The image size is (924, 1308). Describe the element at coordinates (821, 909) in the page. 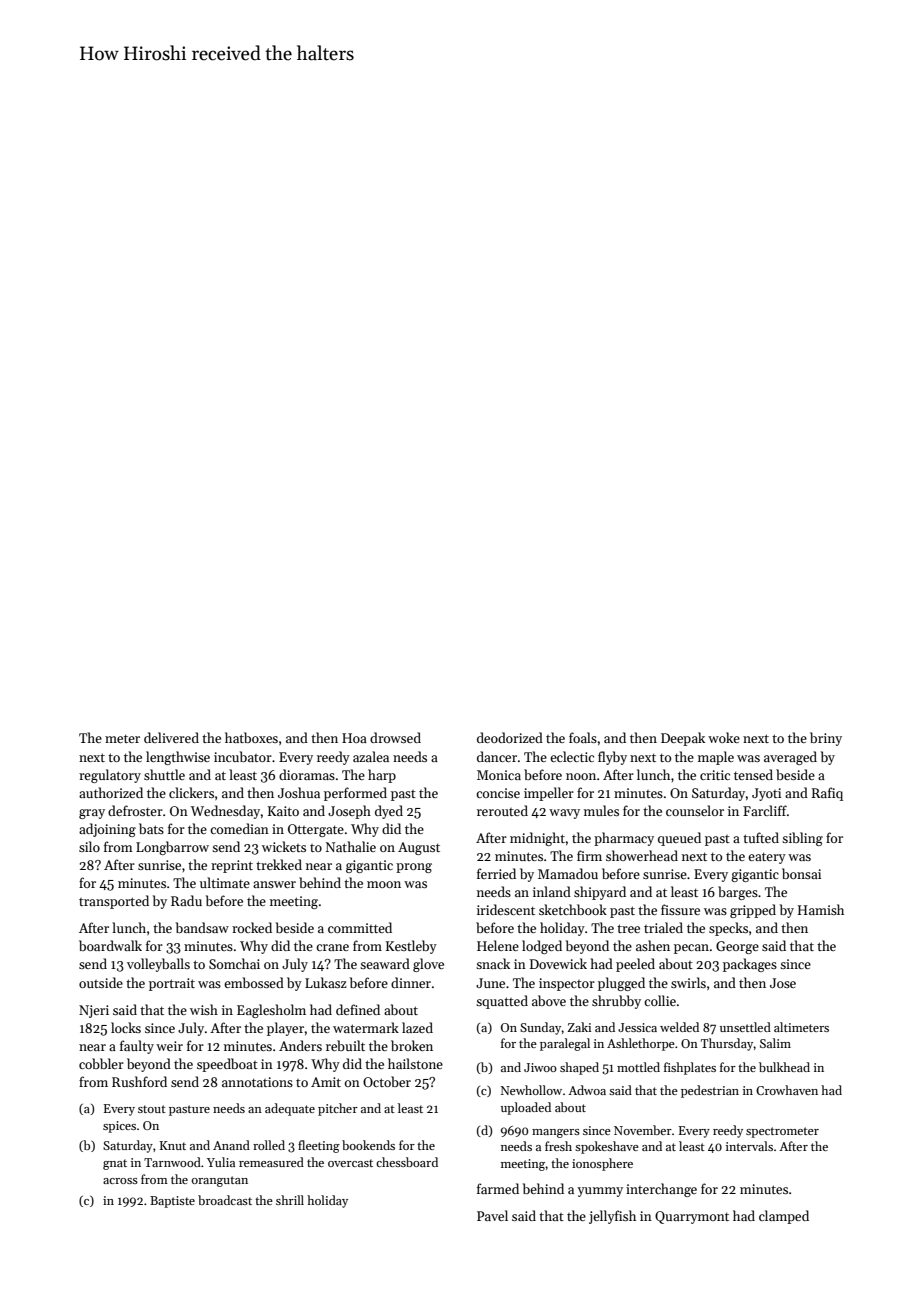

I see `Hamish` at that location.
